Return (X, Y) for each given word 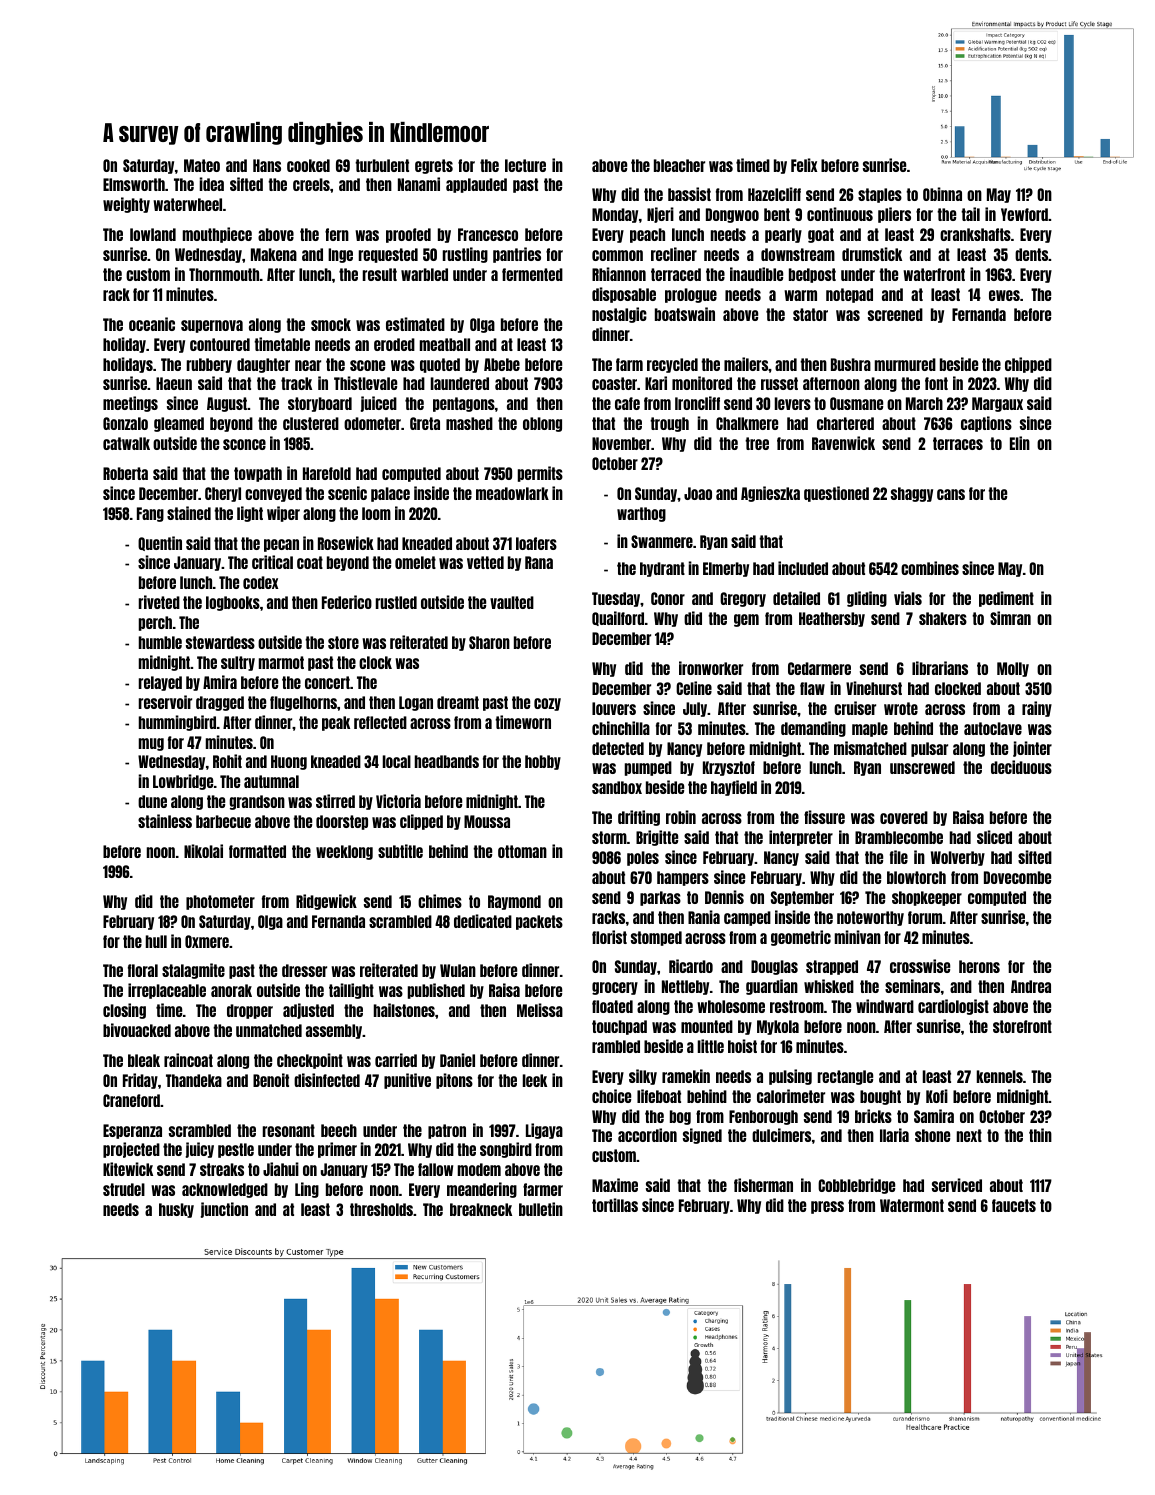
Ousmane (856, 403)
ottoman (522, 851)
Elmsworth (134, 184)
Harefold (327, 473)
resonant (289, 1130)
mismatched (870, 748)
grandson (257, 802)
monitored (702, 383)
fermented (532, 274)
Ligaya (544, 1131)
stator (810, 314)
